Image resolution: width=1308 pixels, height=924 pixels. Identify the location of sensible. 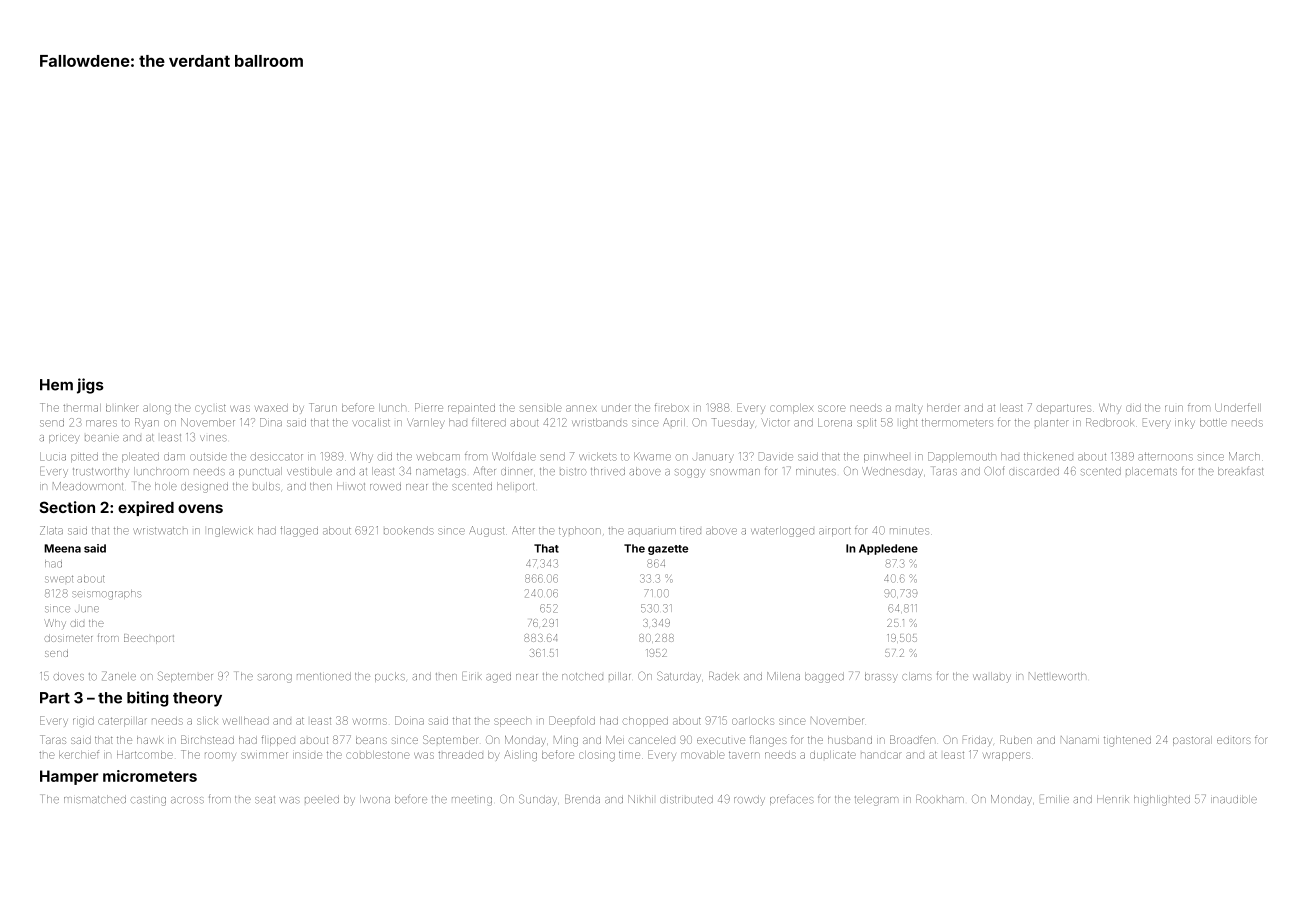
(541, 408).
